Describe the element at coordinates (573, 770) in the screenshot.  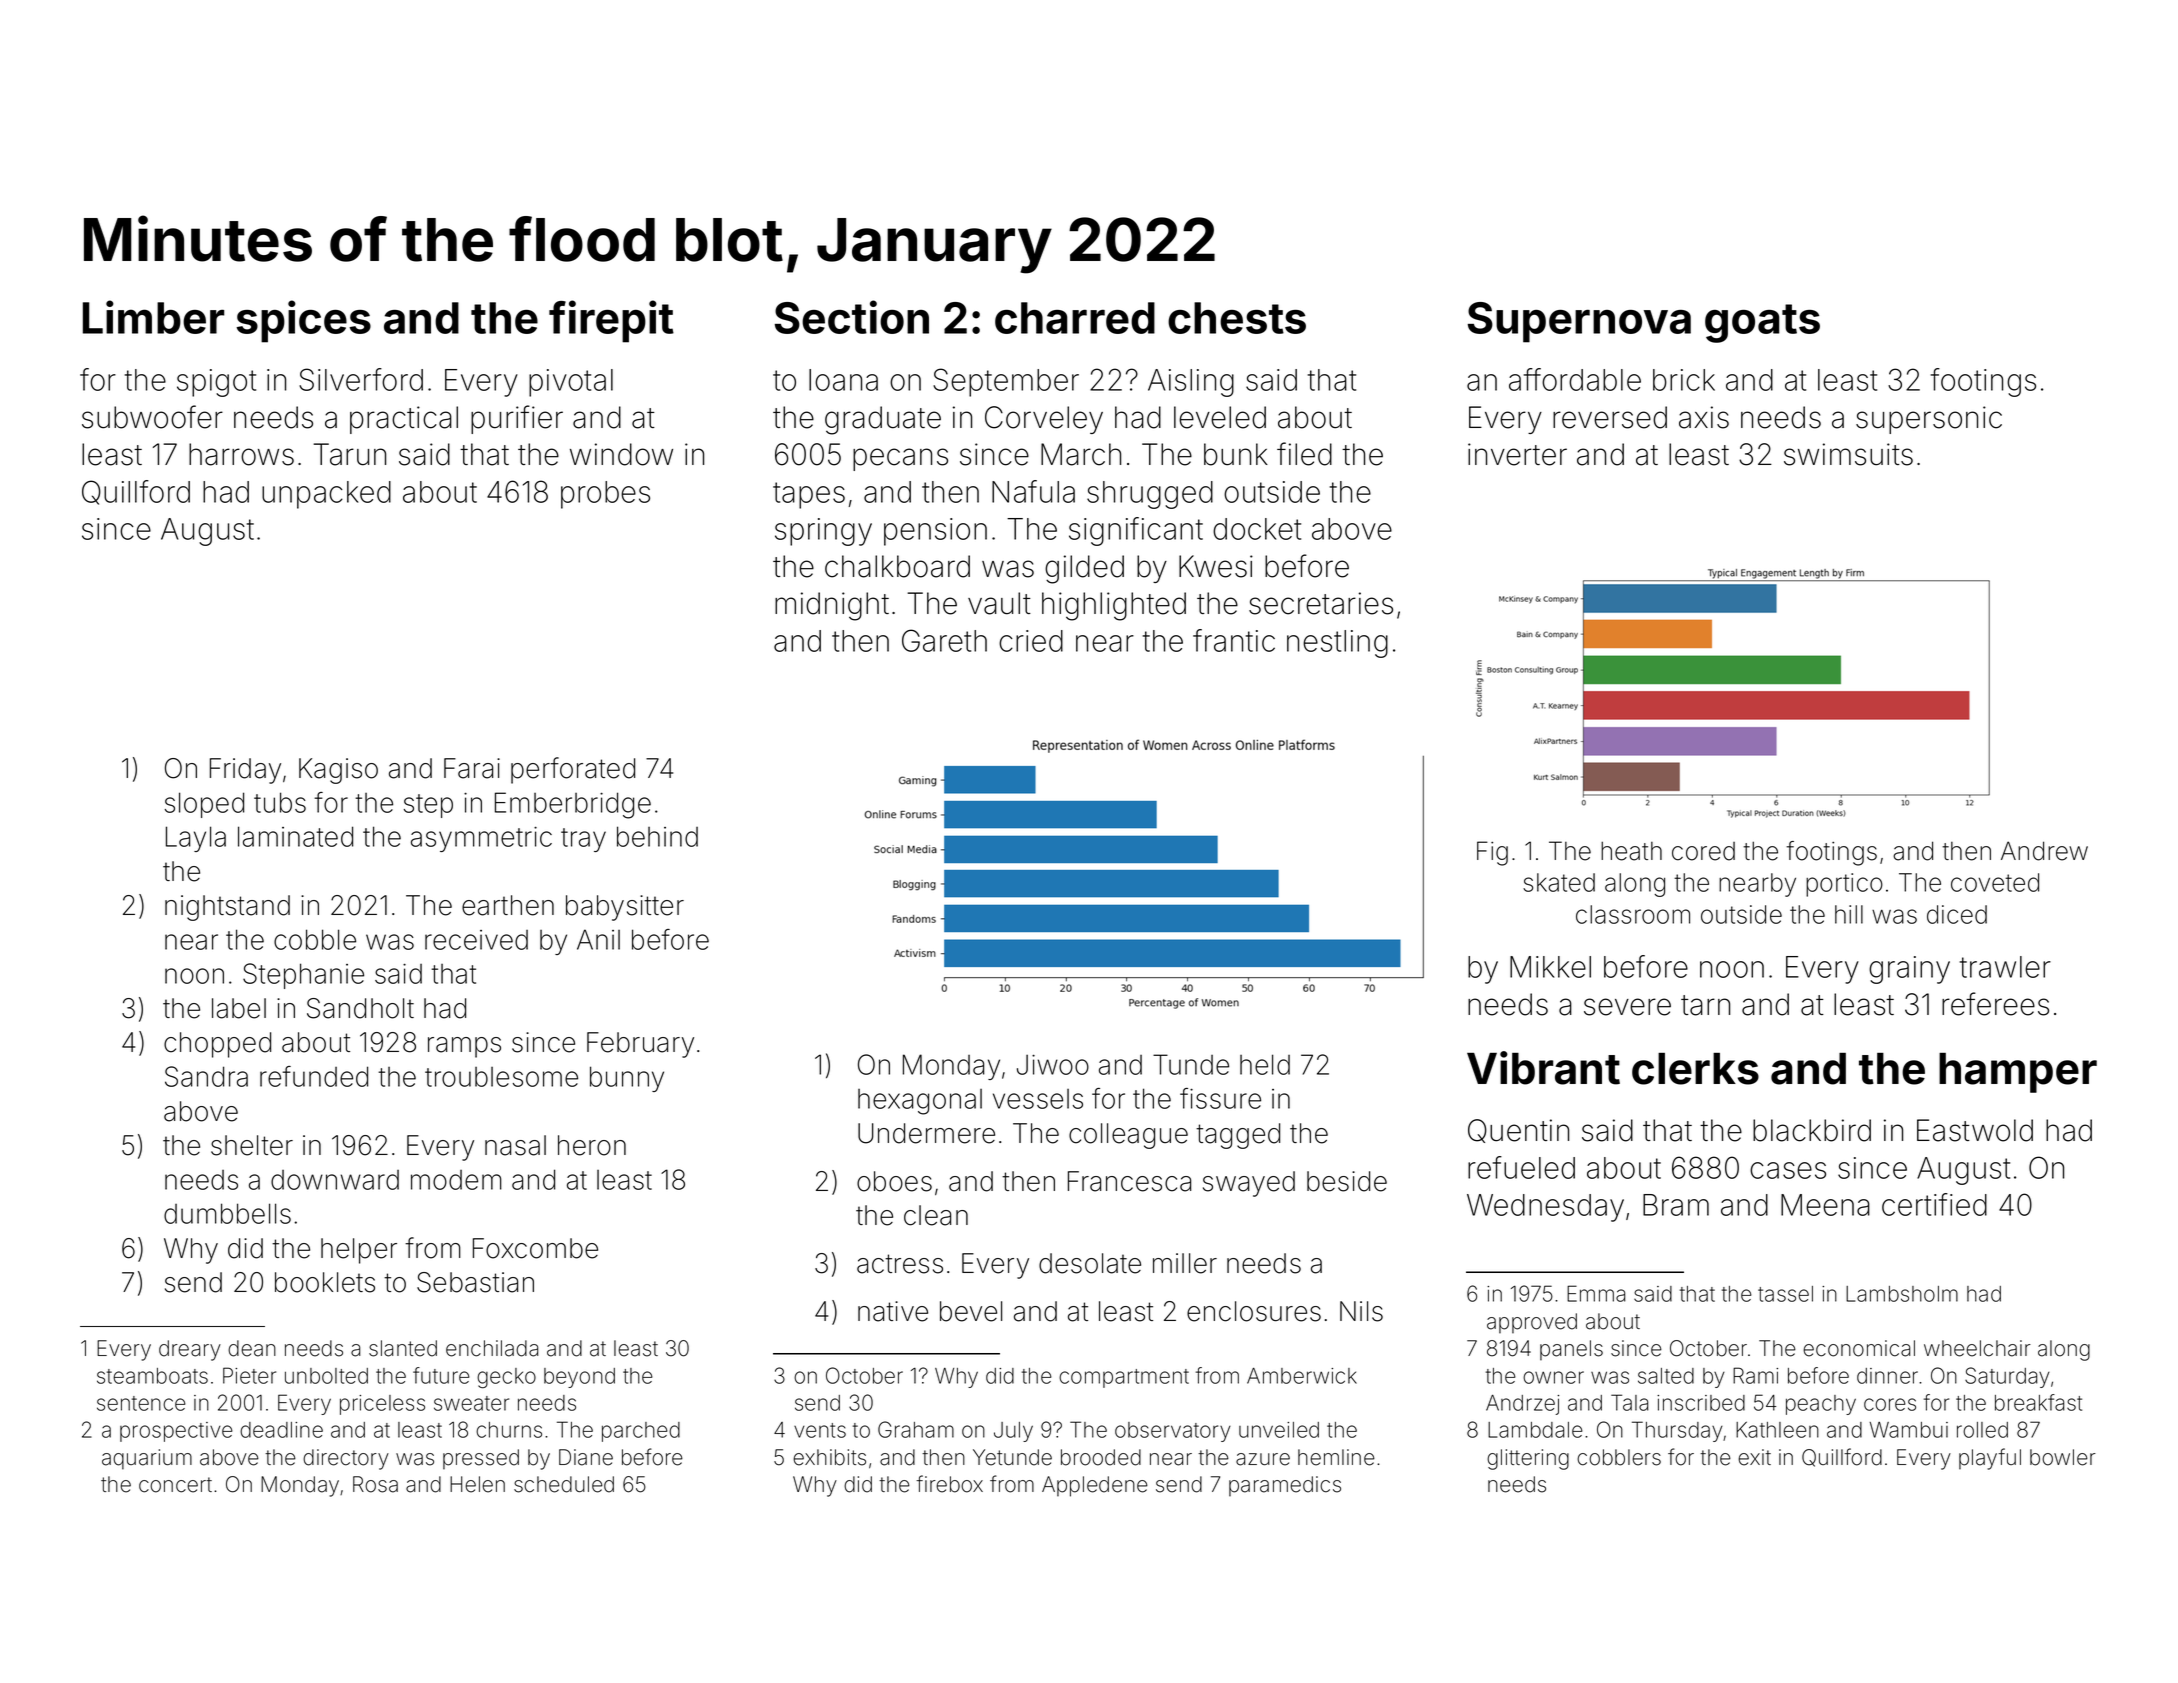
I see `perforated` at that location.
